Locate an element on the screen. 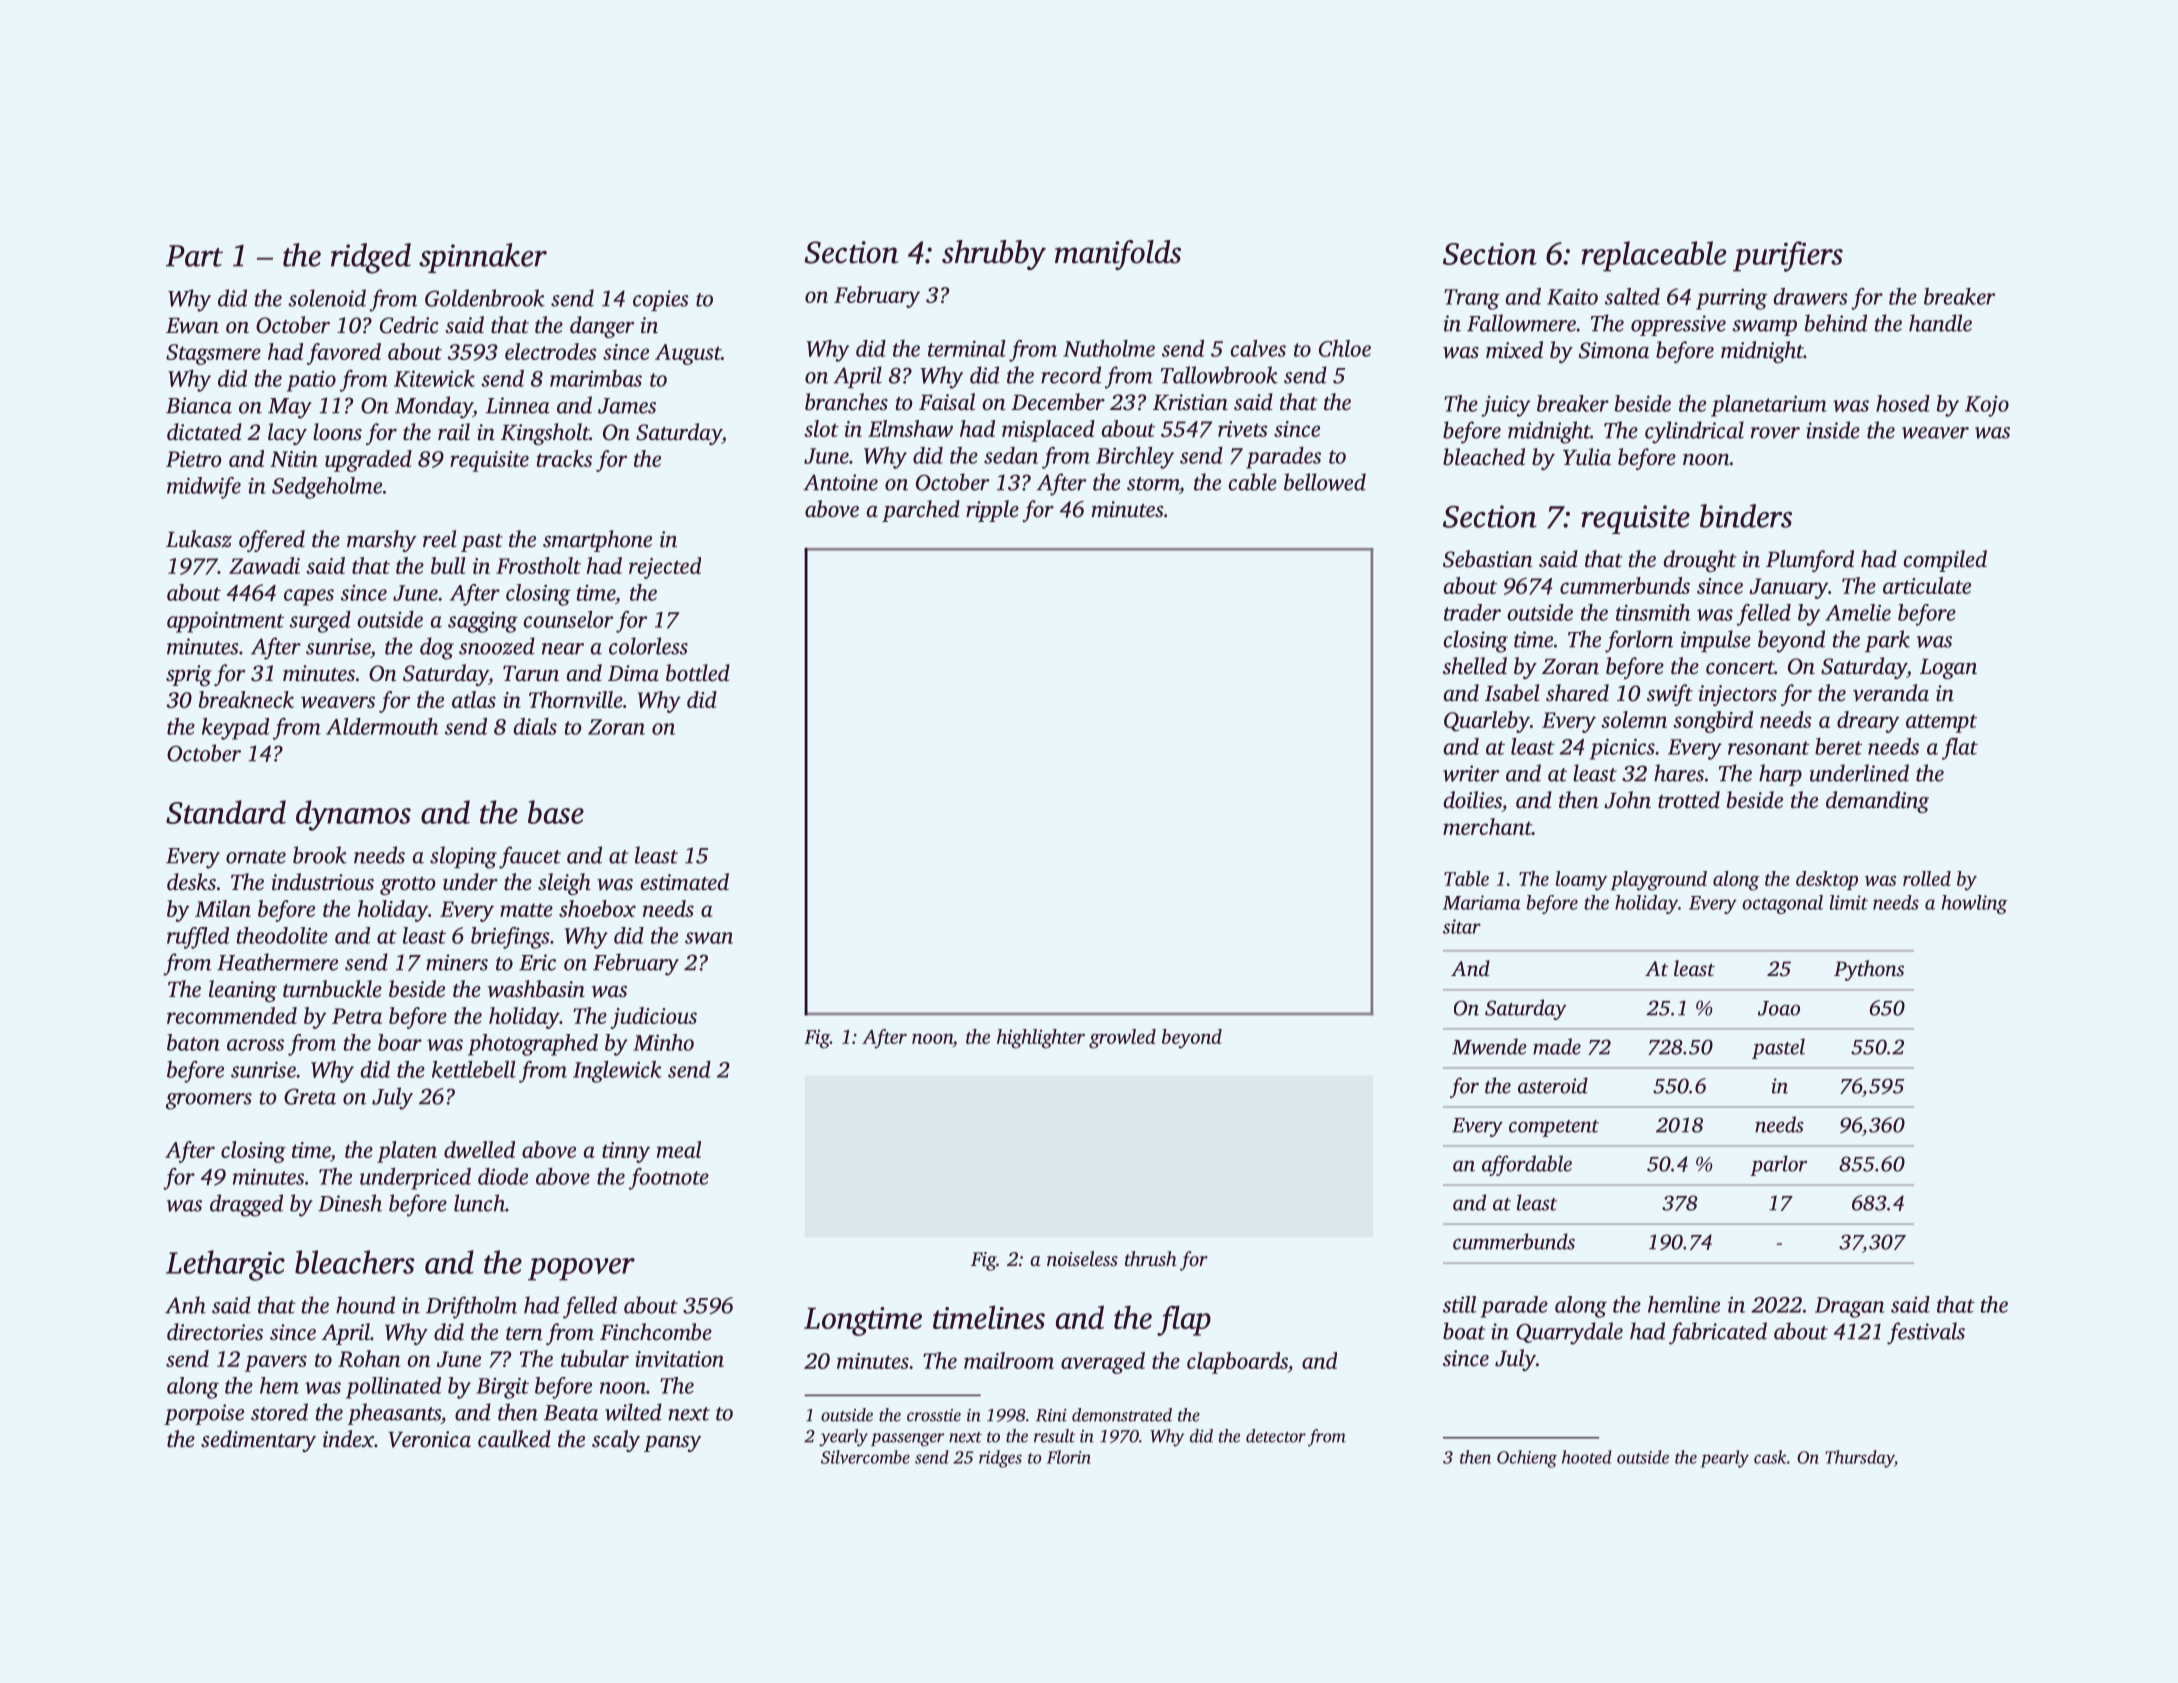  upgraded is located at coordinates (368, 461).
